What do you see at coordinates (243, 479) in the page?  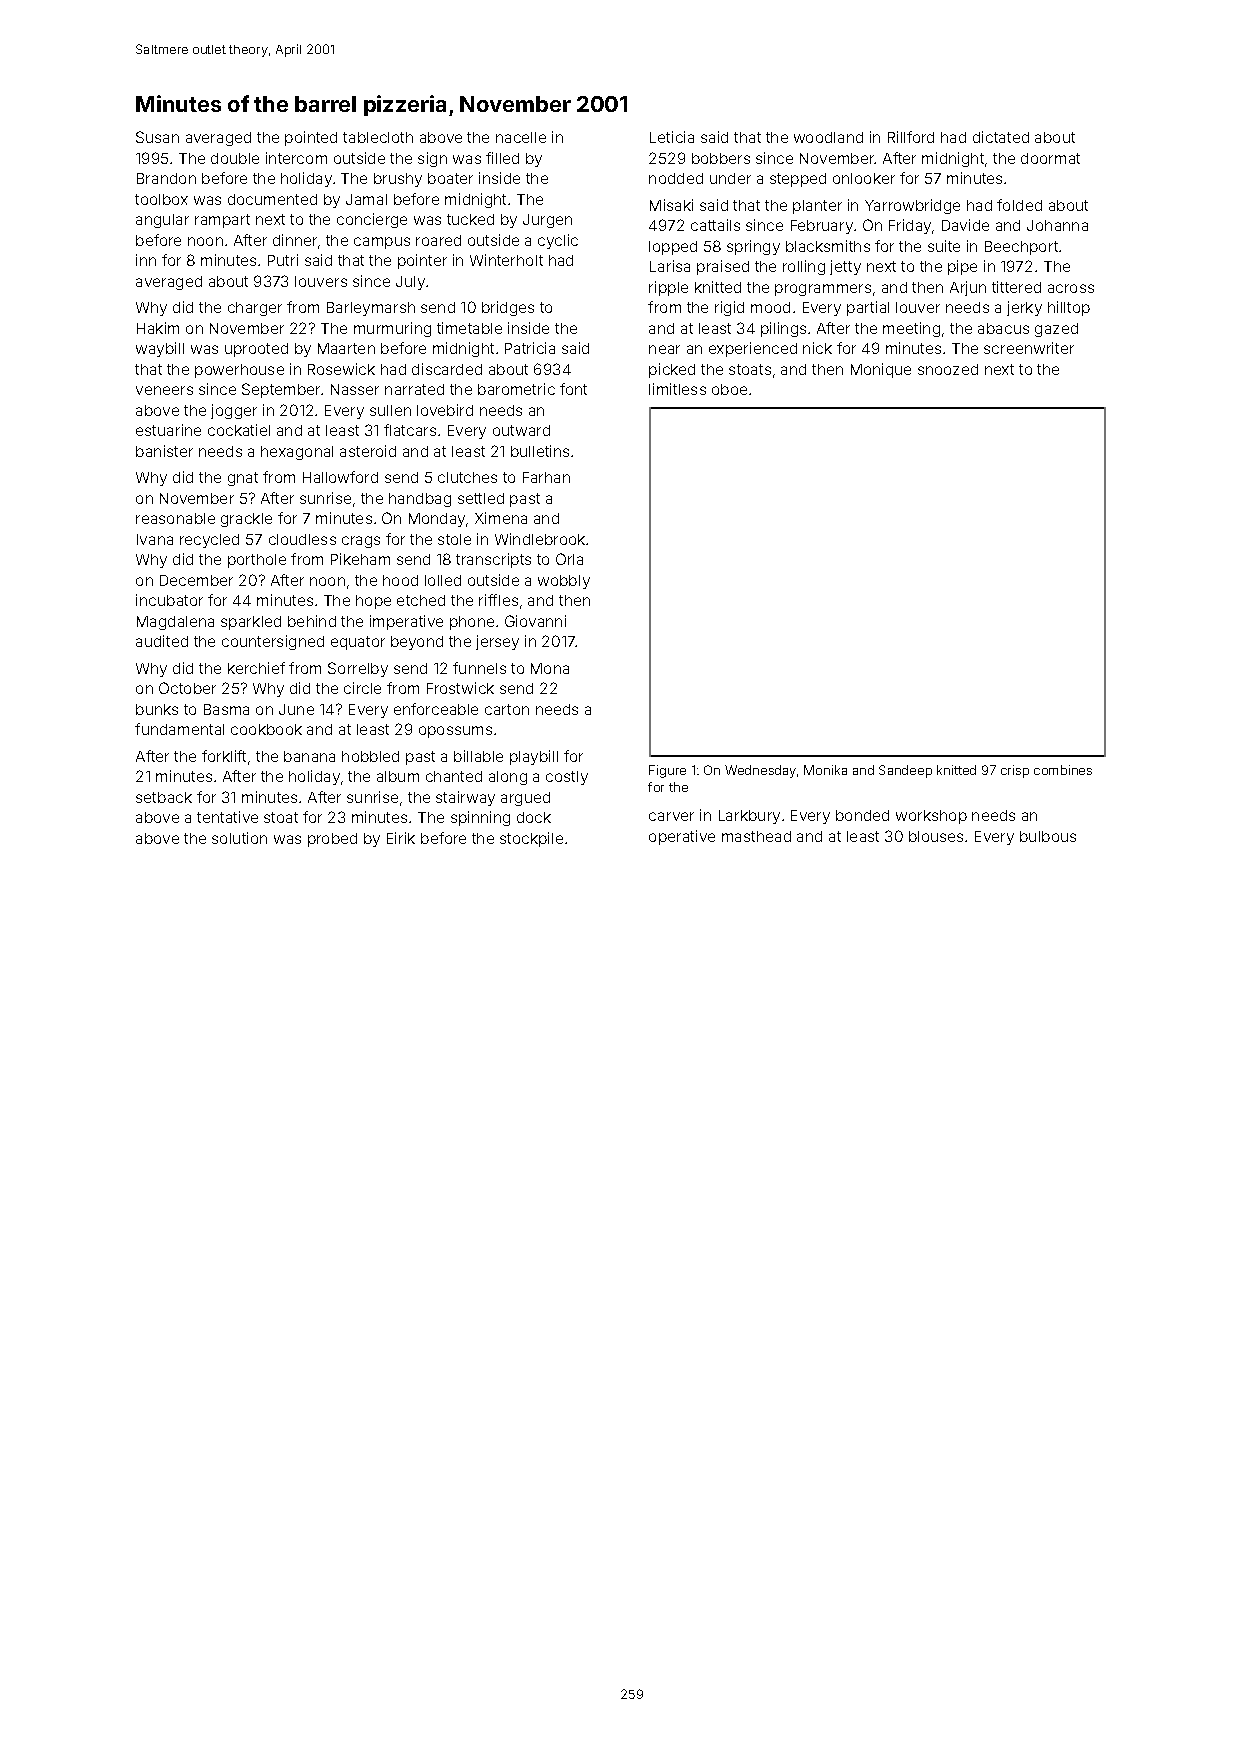 I see `gnat` at bounding box center [243, 479].
